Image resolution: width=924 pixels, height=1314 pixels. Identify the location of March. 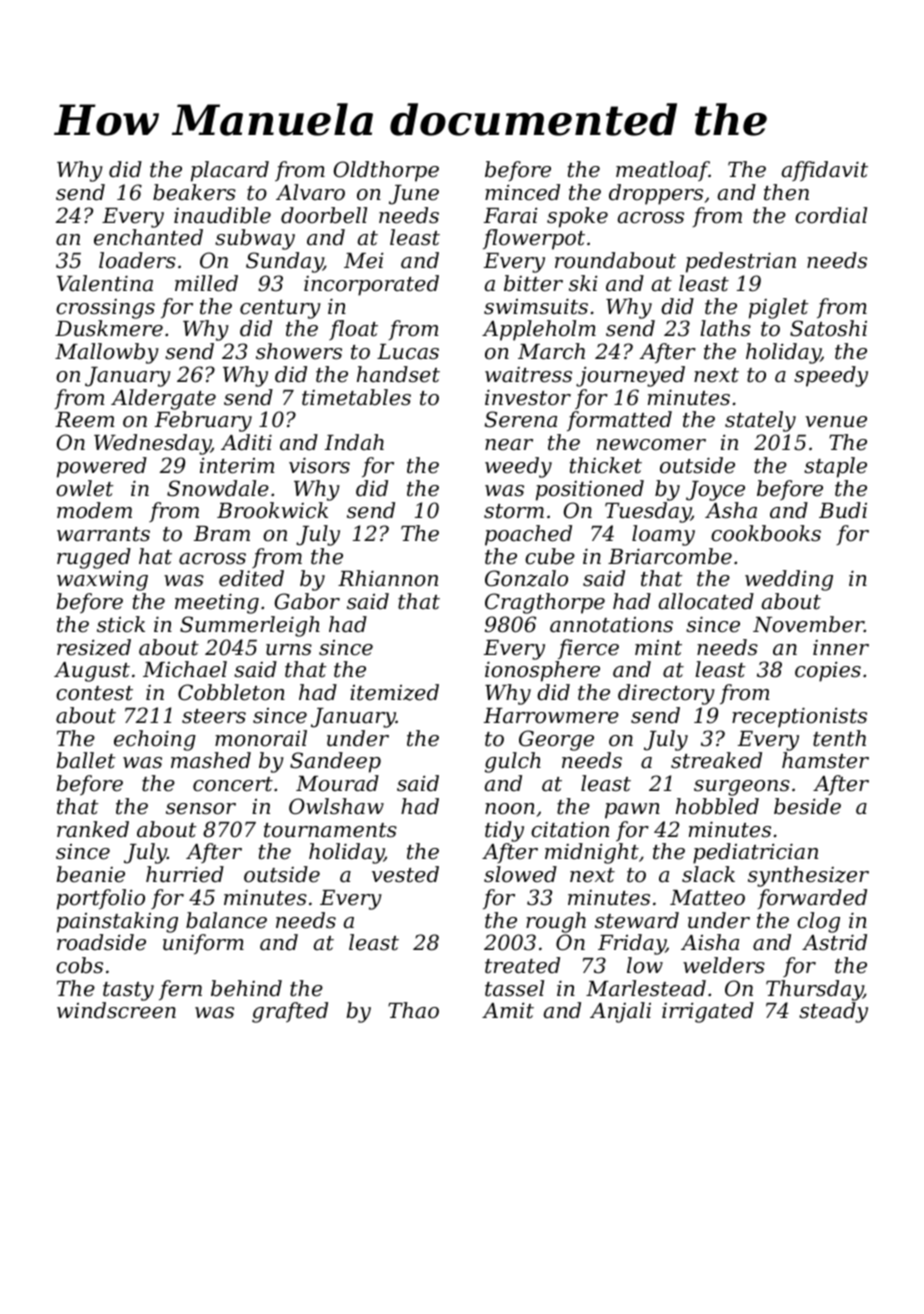
(551, 351).
